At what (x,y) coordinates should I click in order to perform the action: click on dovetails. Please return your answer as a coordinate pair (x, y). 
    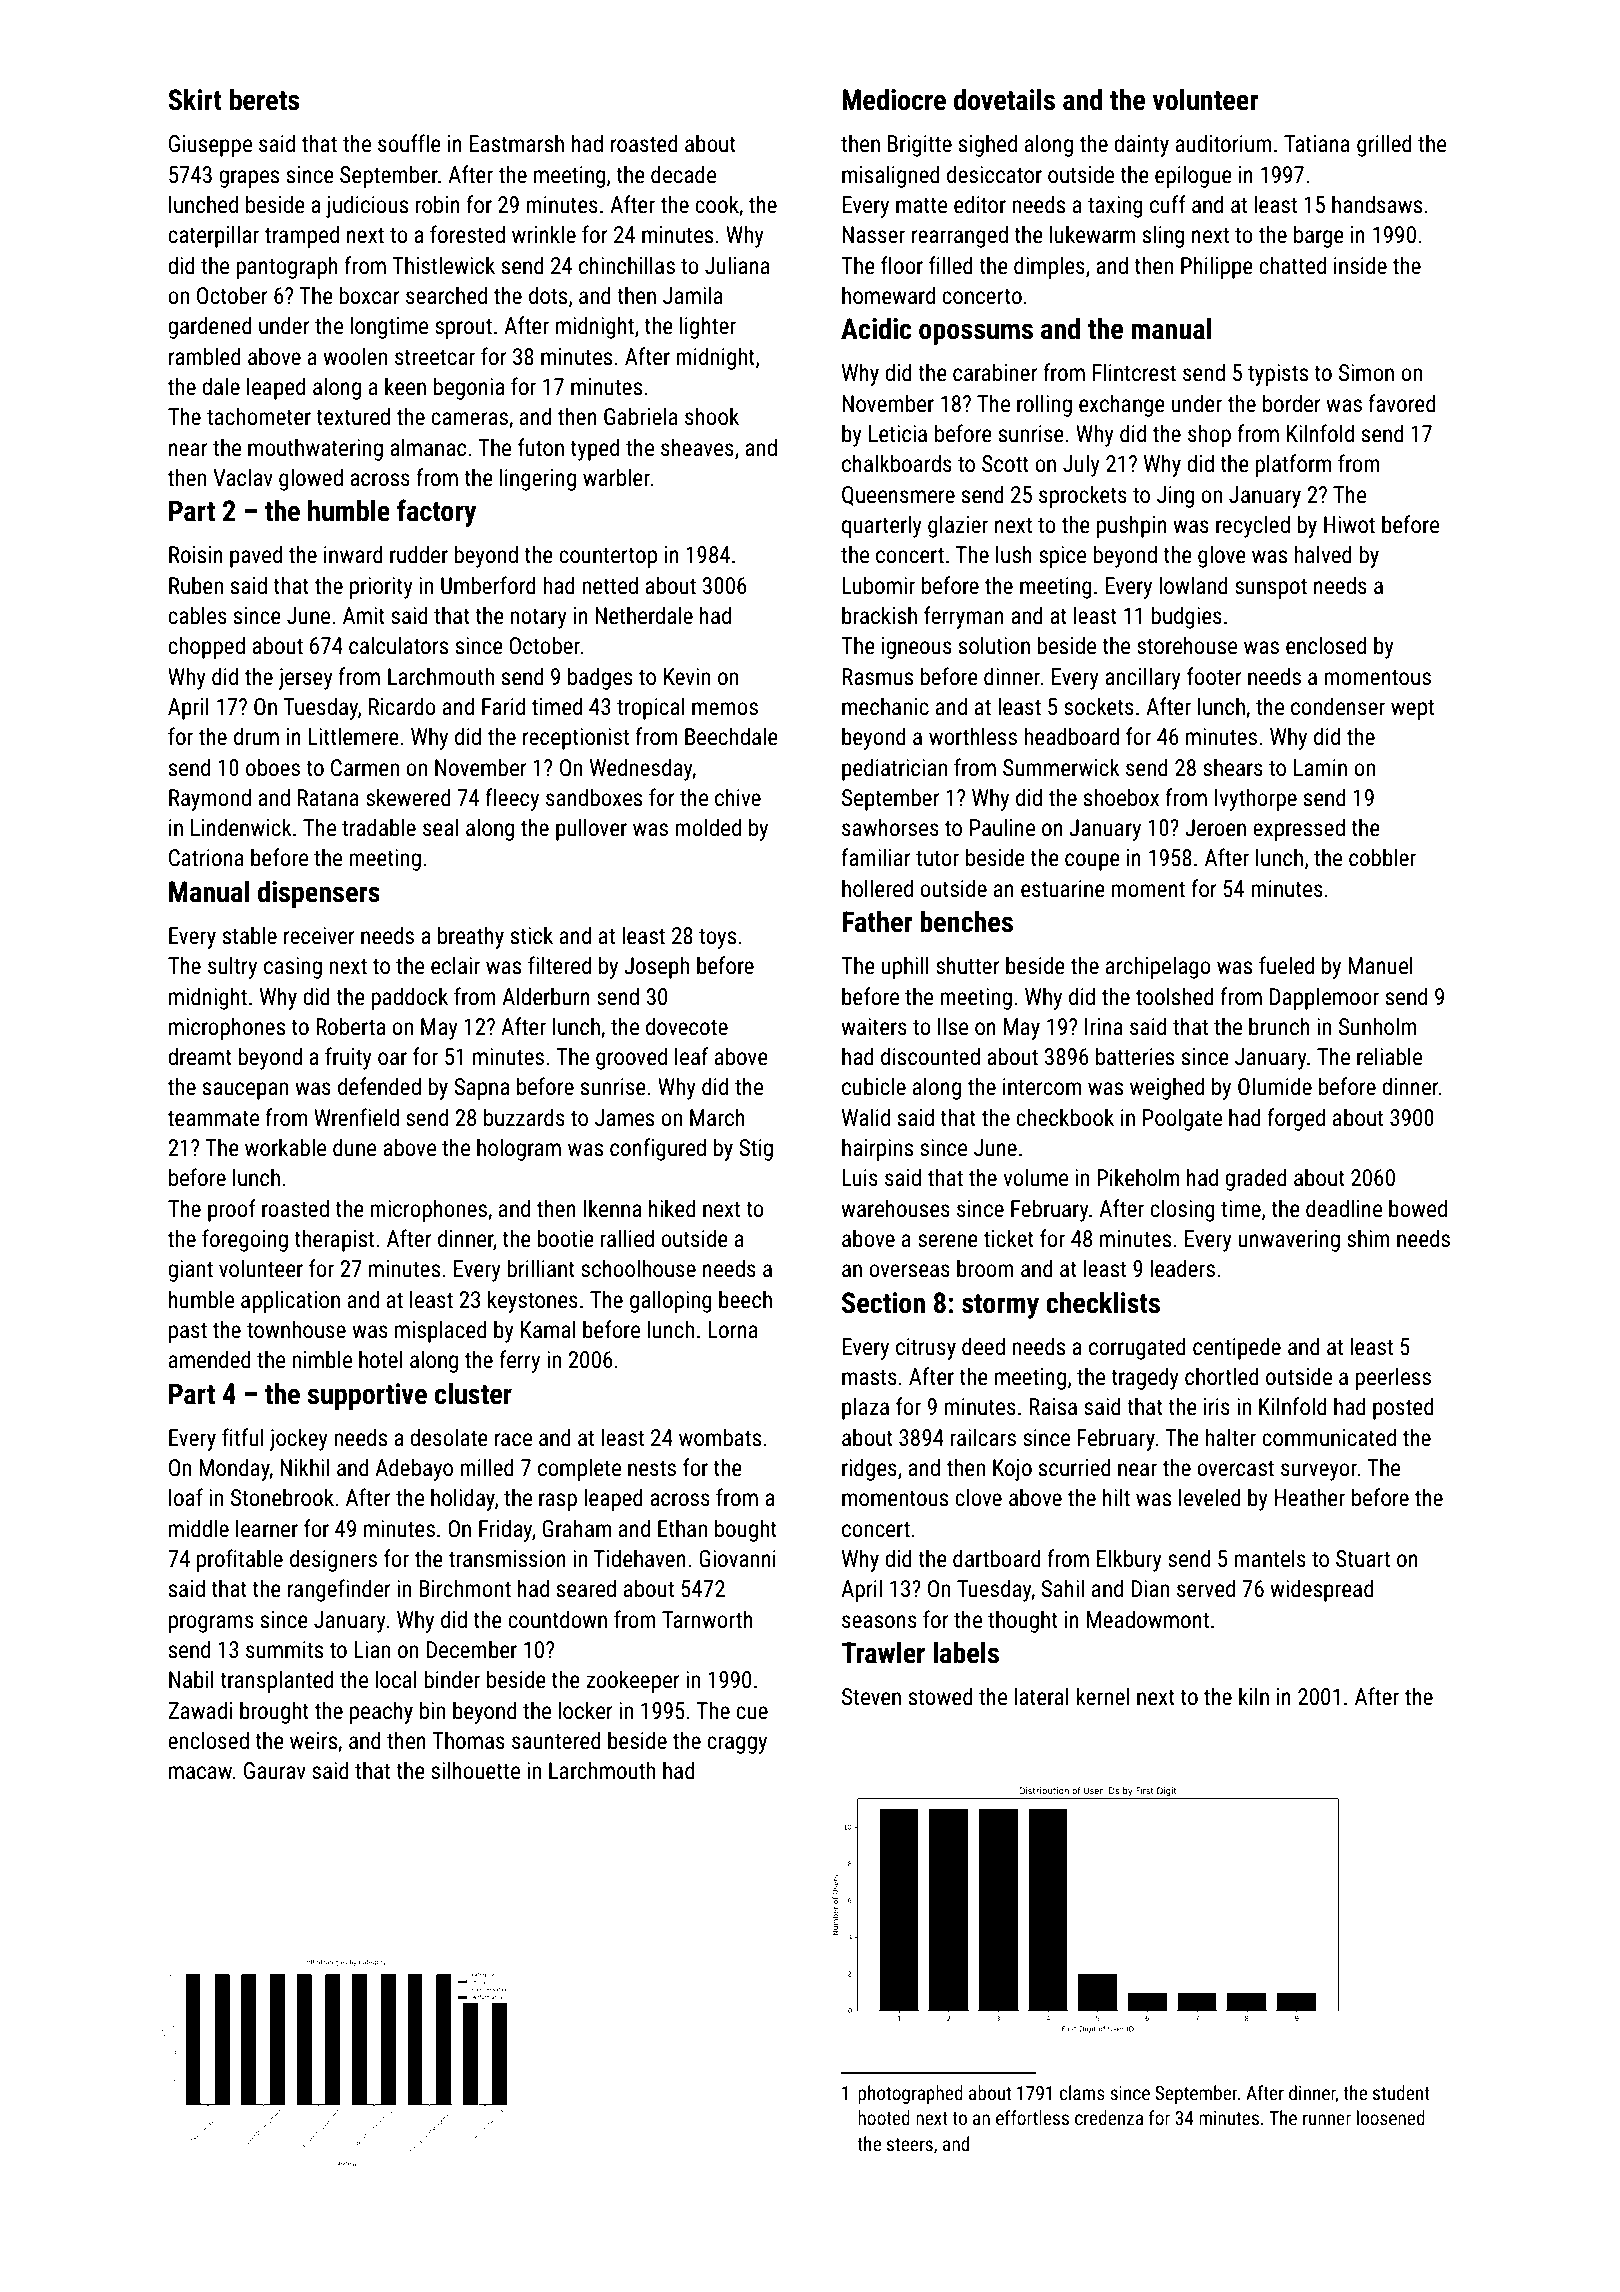
    Looking at the image, I should click on (1004, 100).
